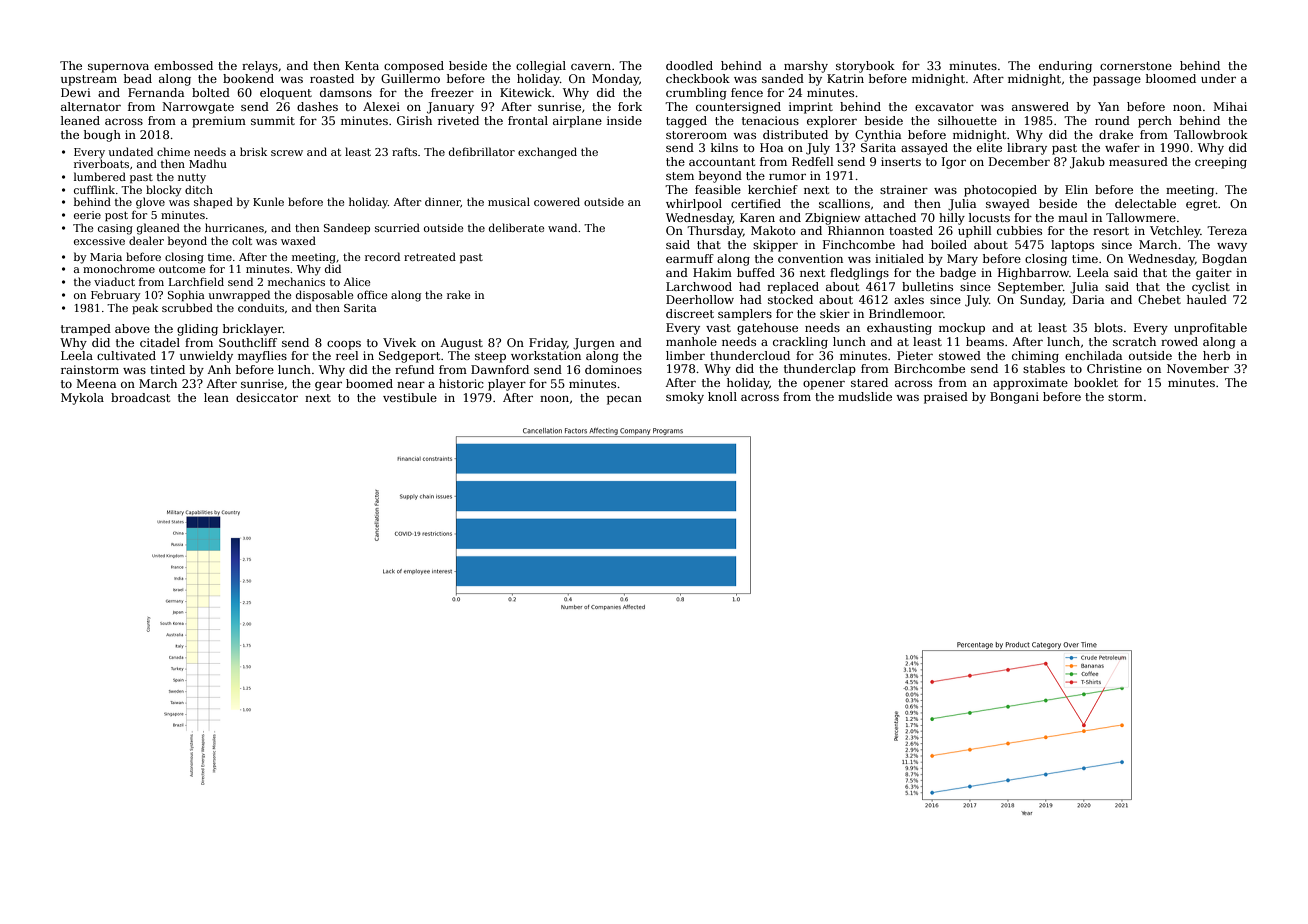 The image size is (1308, 924). Describe the element at coordinates (685, 355) in the screenshot. I see `limber` at that location.
